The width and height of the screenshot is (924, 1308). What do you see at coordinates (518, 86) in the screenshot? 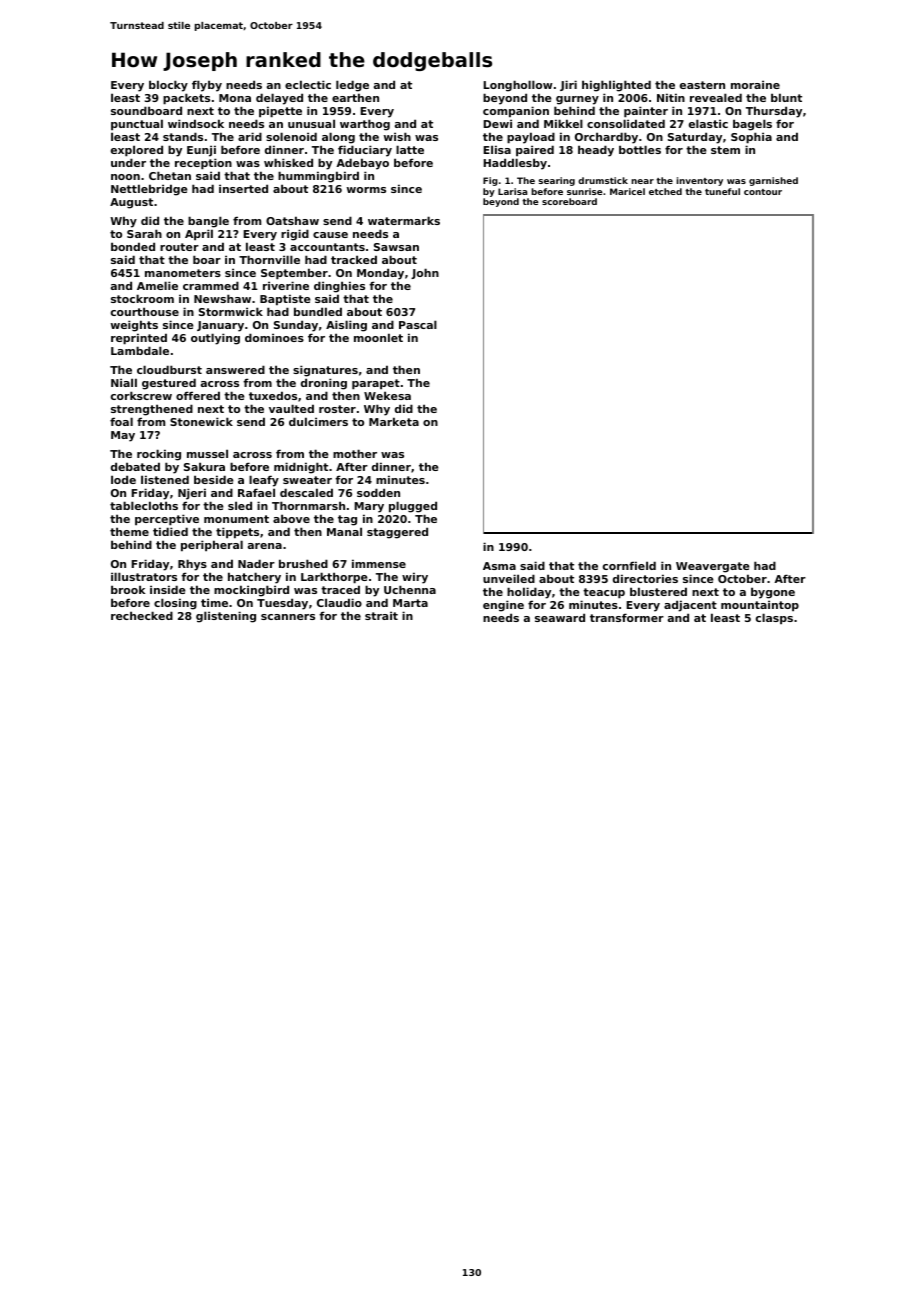
I see `Longhollow` at bounding box center [518, 86].
